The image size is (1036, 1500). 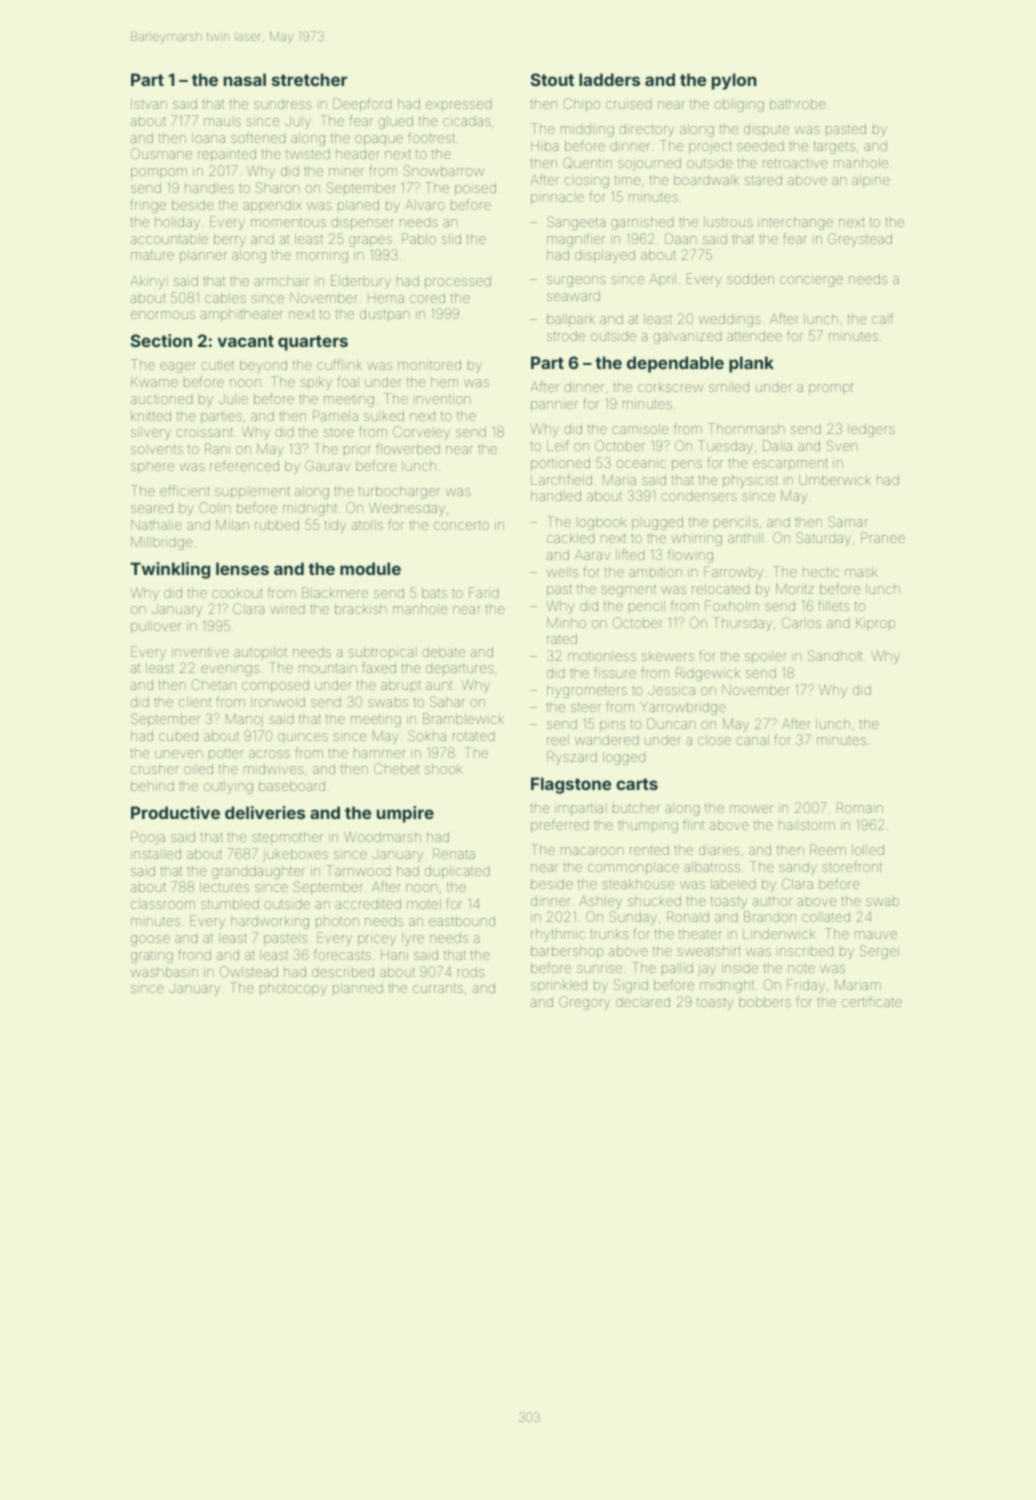 I want to click on bathrobe, so click(x=798, y=104).
